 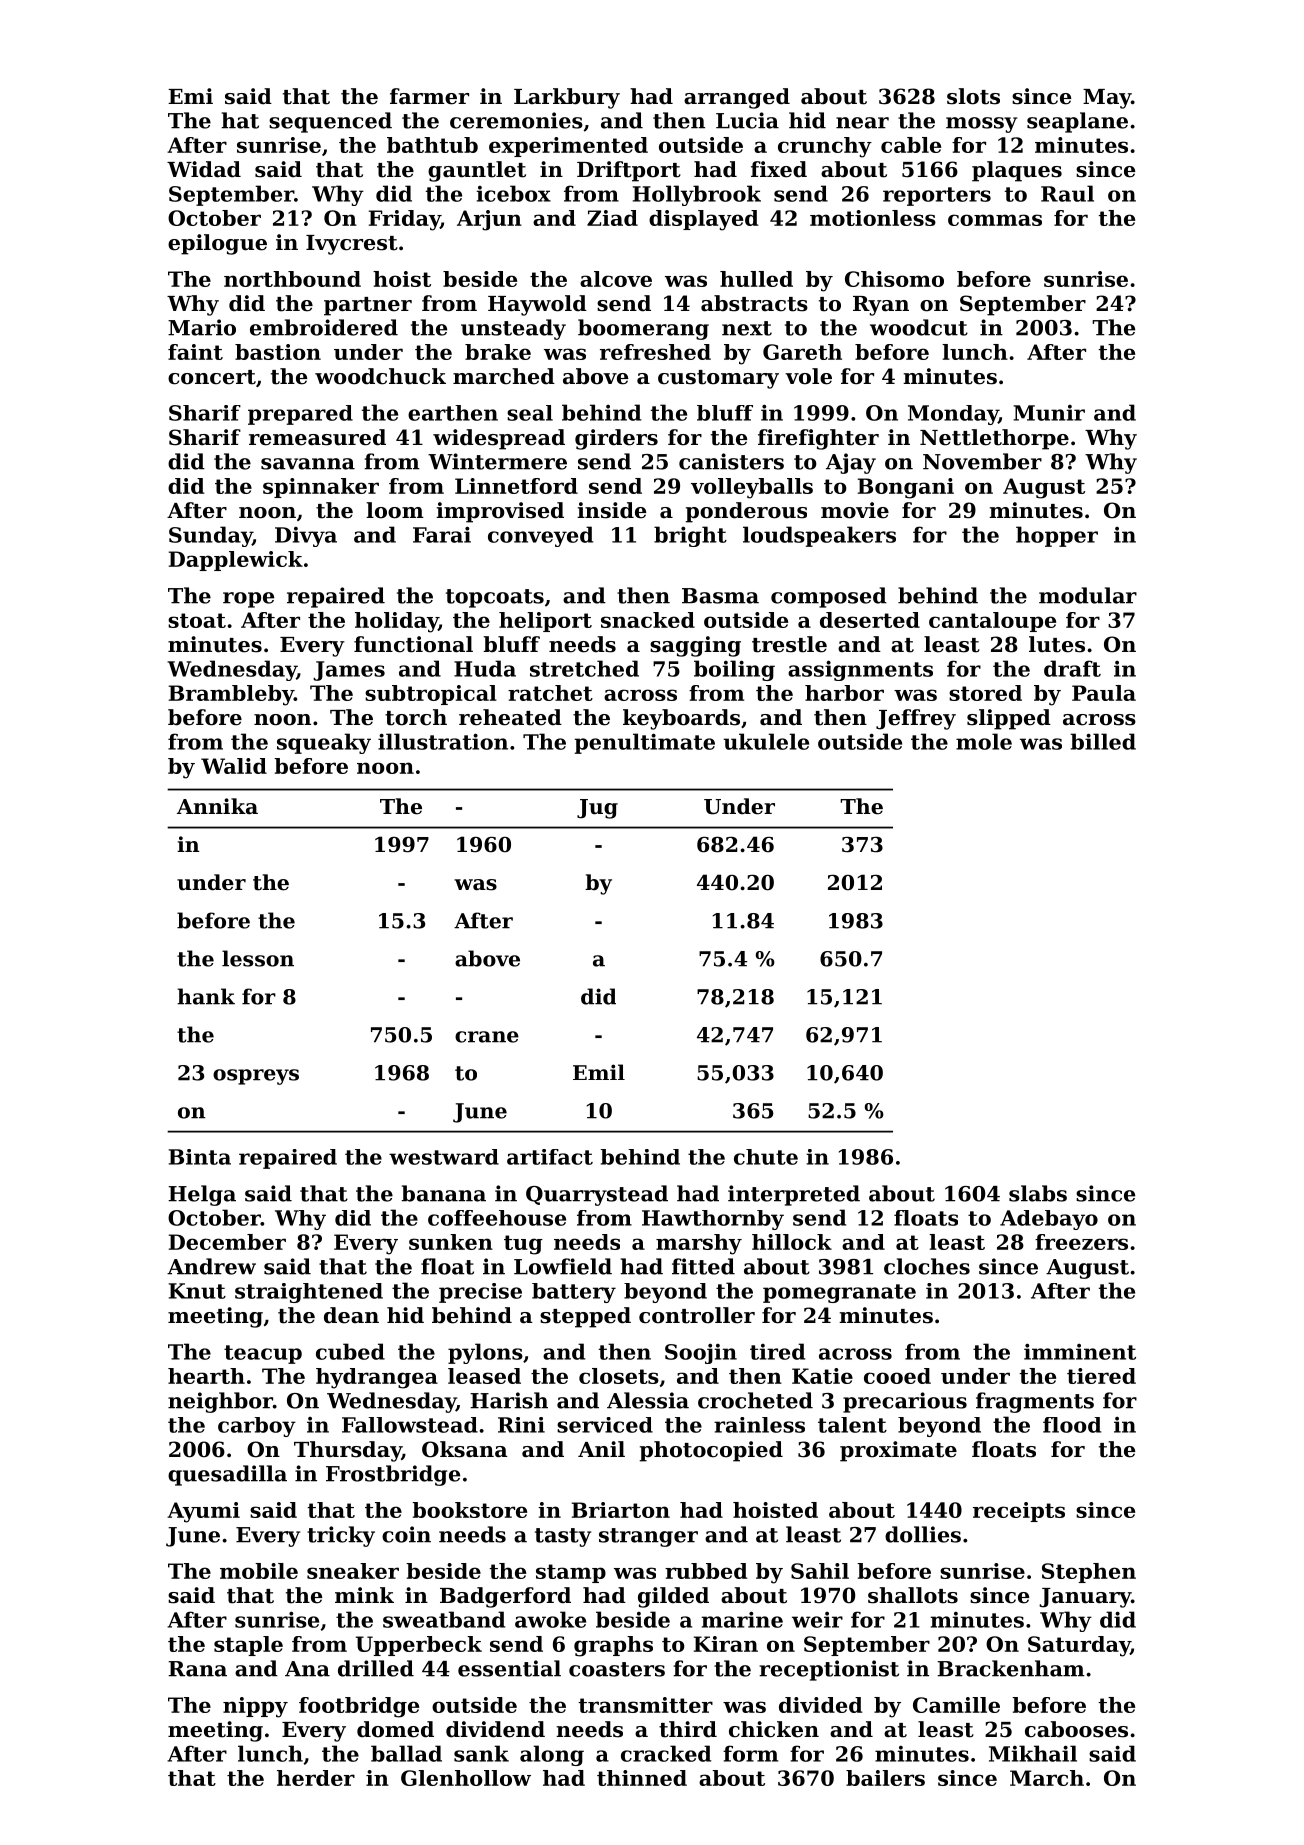 What do you see at coordinates (487, 1037) in the screenshot?
I see `crane` at bounding box center [487, 1037].
